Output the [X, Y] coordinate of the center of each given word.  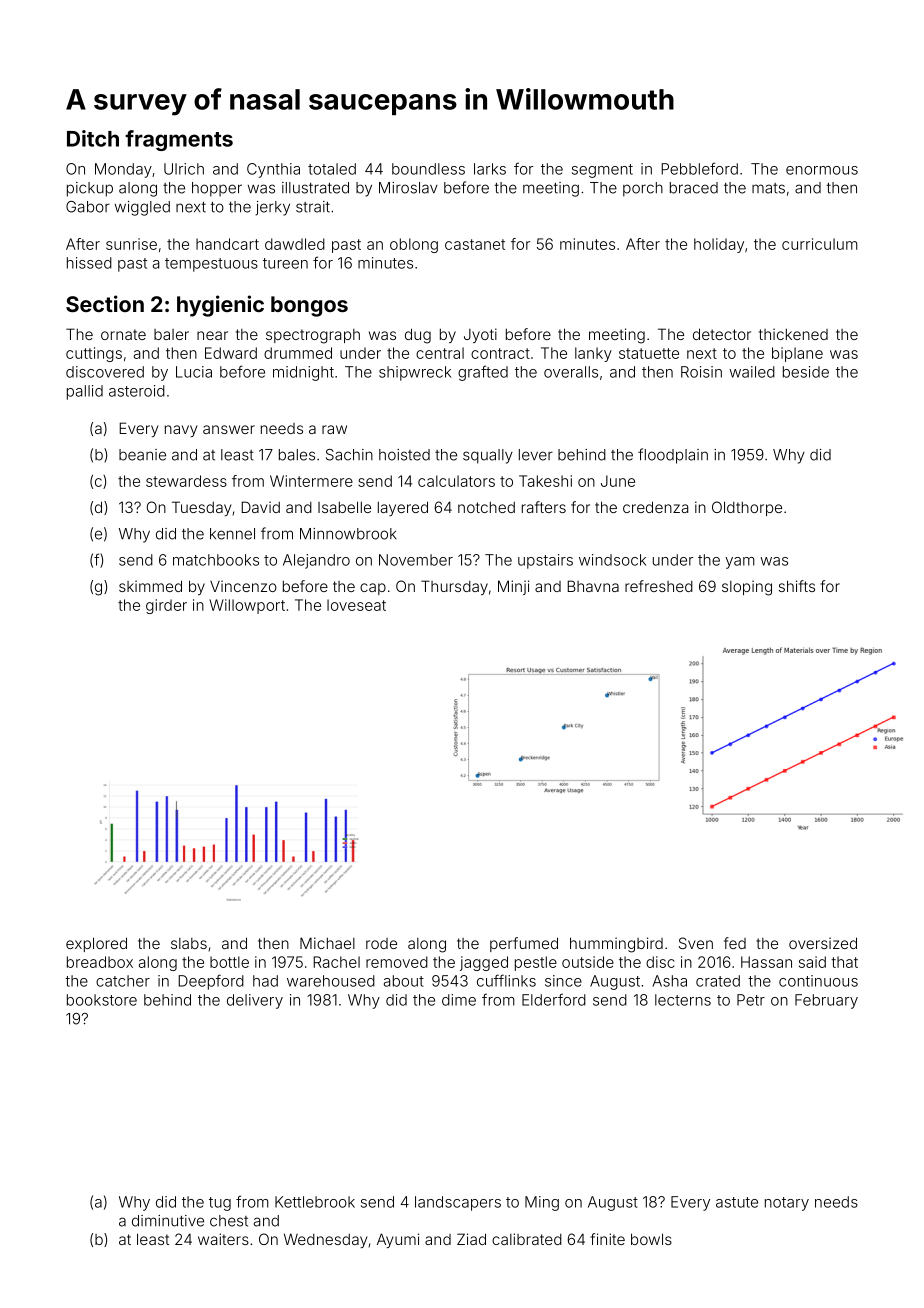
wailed [752, 372]
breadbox [100, 962]
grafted [483, 373]
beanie [142, 455]
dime [459, 1000]
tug [220, 1204]
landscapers [458, 1203]
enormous [822, 170]
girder [166, 606]
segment [602, 171]
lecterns [683, 1000]
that [844, 962]
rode [381, 943]
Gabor [88, 207]
